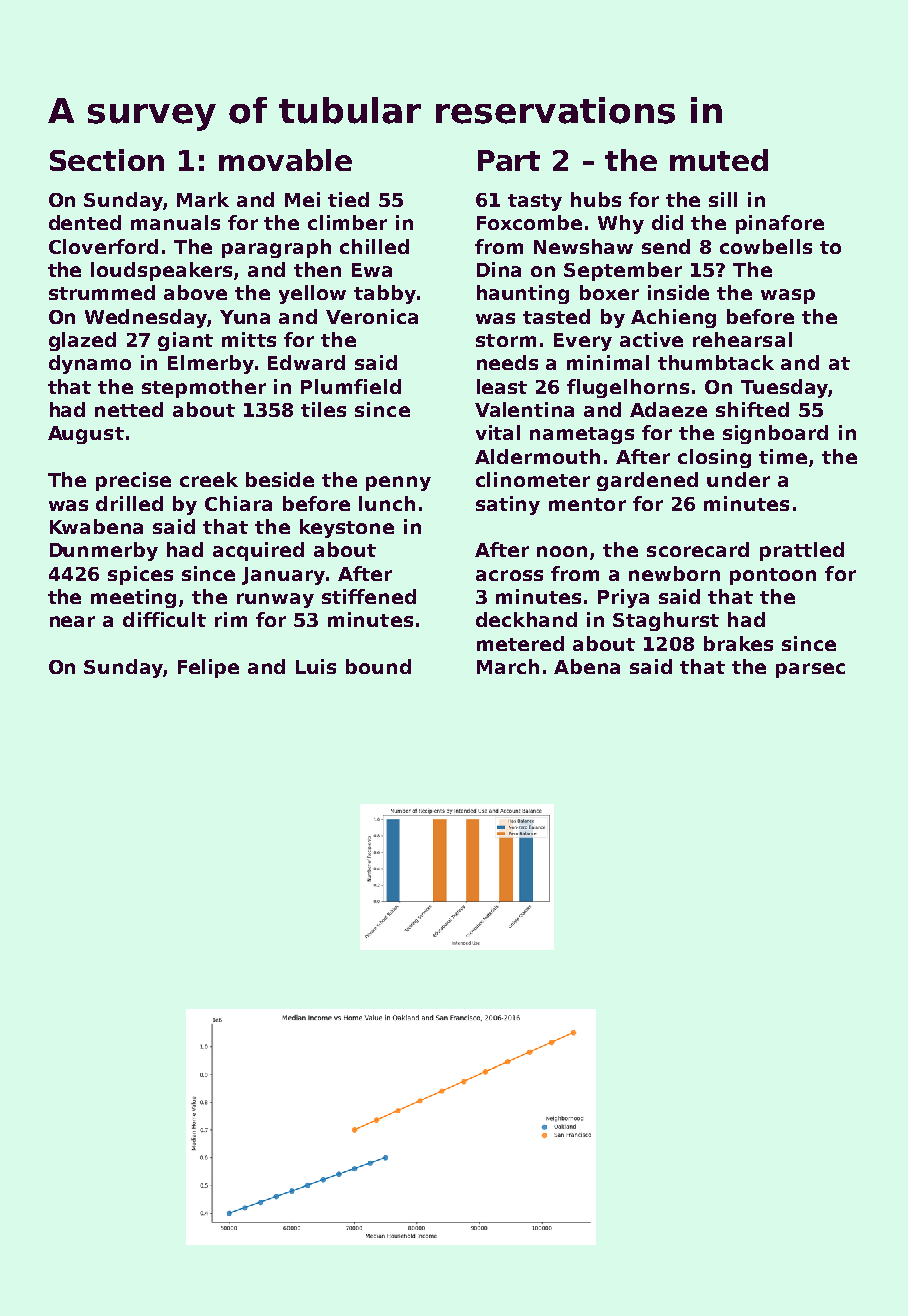 This document has width=908, height=1316. I want to click on wasp, so click(788, 296).
